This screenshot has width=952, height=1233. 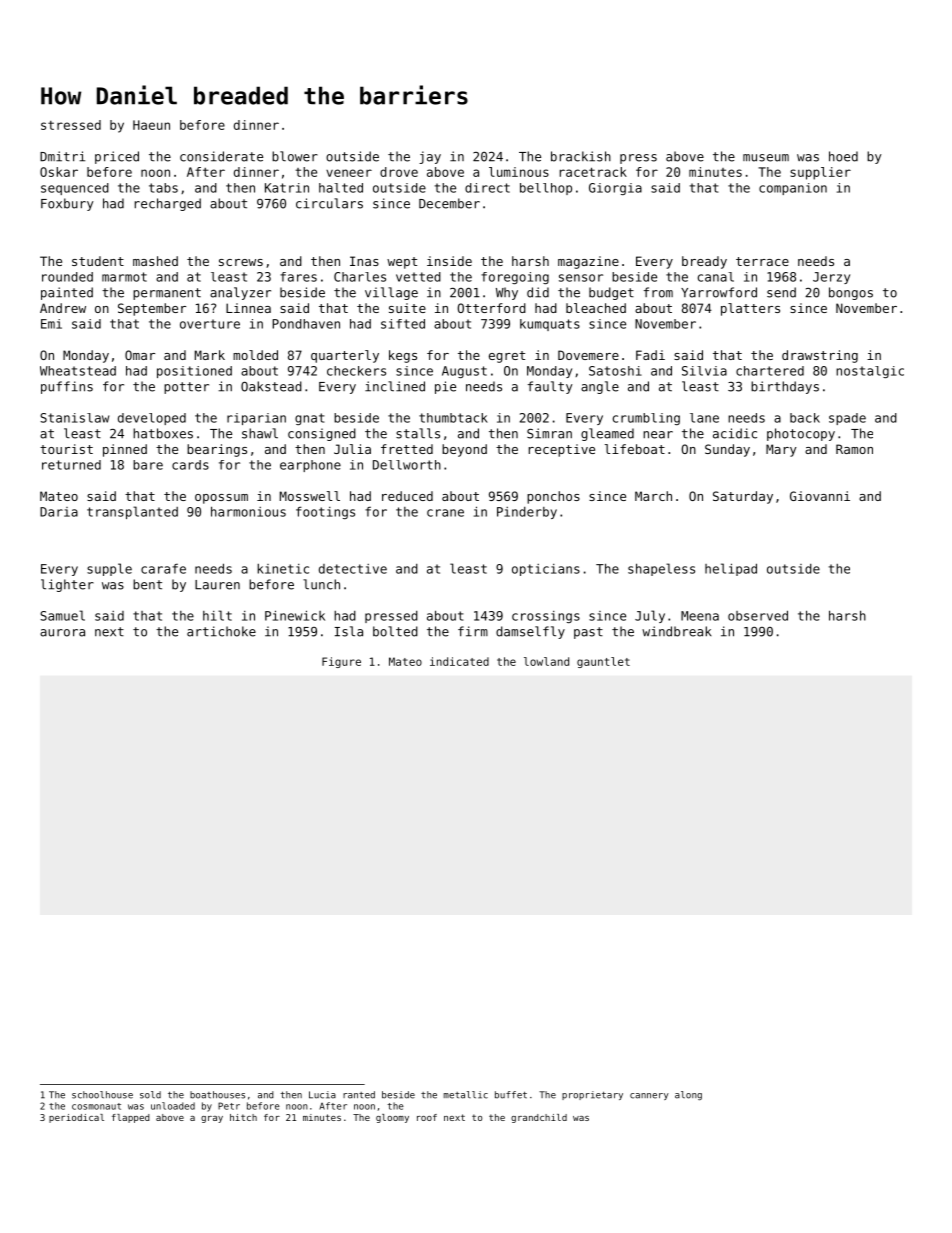 What do you see at coordinates (511, 1095) in the screenshot?
I see `buffet` at bounding box center [511, 1095].
